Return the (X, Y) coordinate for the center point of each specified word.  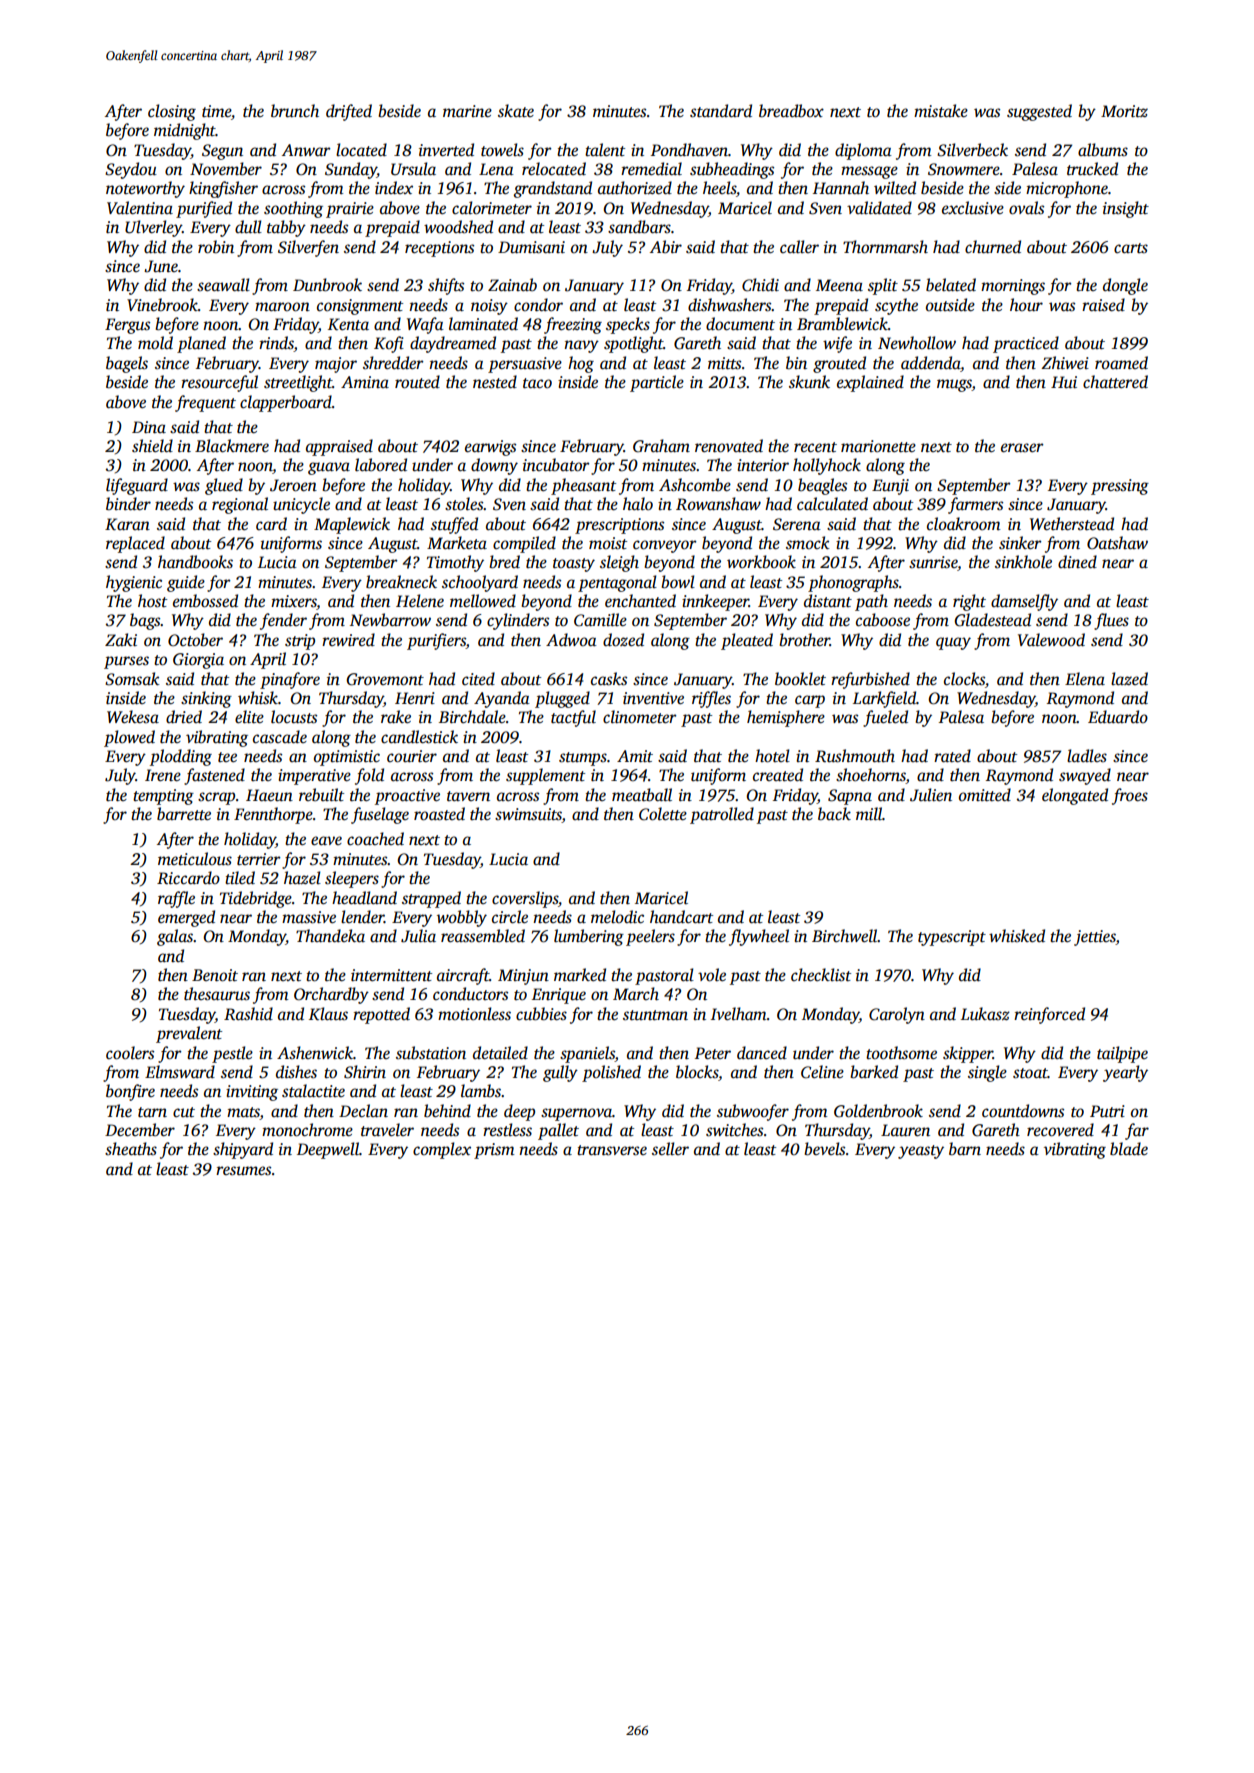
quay (953, 643)
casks (609, 679)
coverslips (525, 899)
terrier (259, 859)
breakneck (401, 582)
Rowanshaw (718, 504)
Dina (149, 427)
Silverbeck (972, 150)
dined (1077, 562)
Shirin (365, 1072)
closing (172, 112)
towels (502, 150)
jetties (1095, 938)
